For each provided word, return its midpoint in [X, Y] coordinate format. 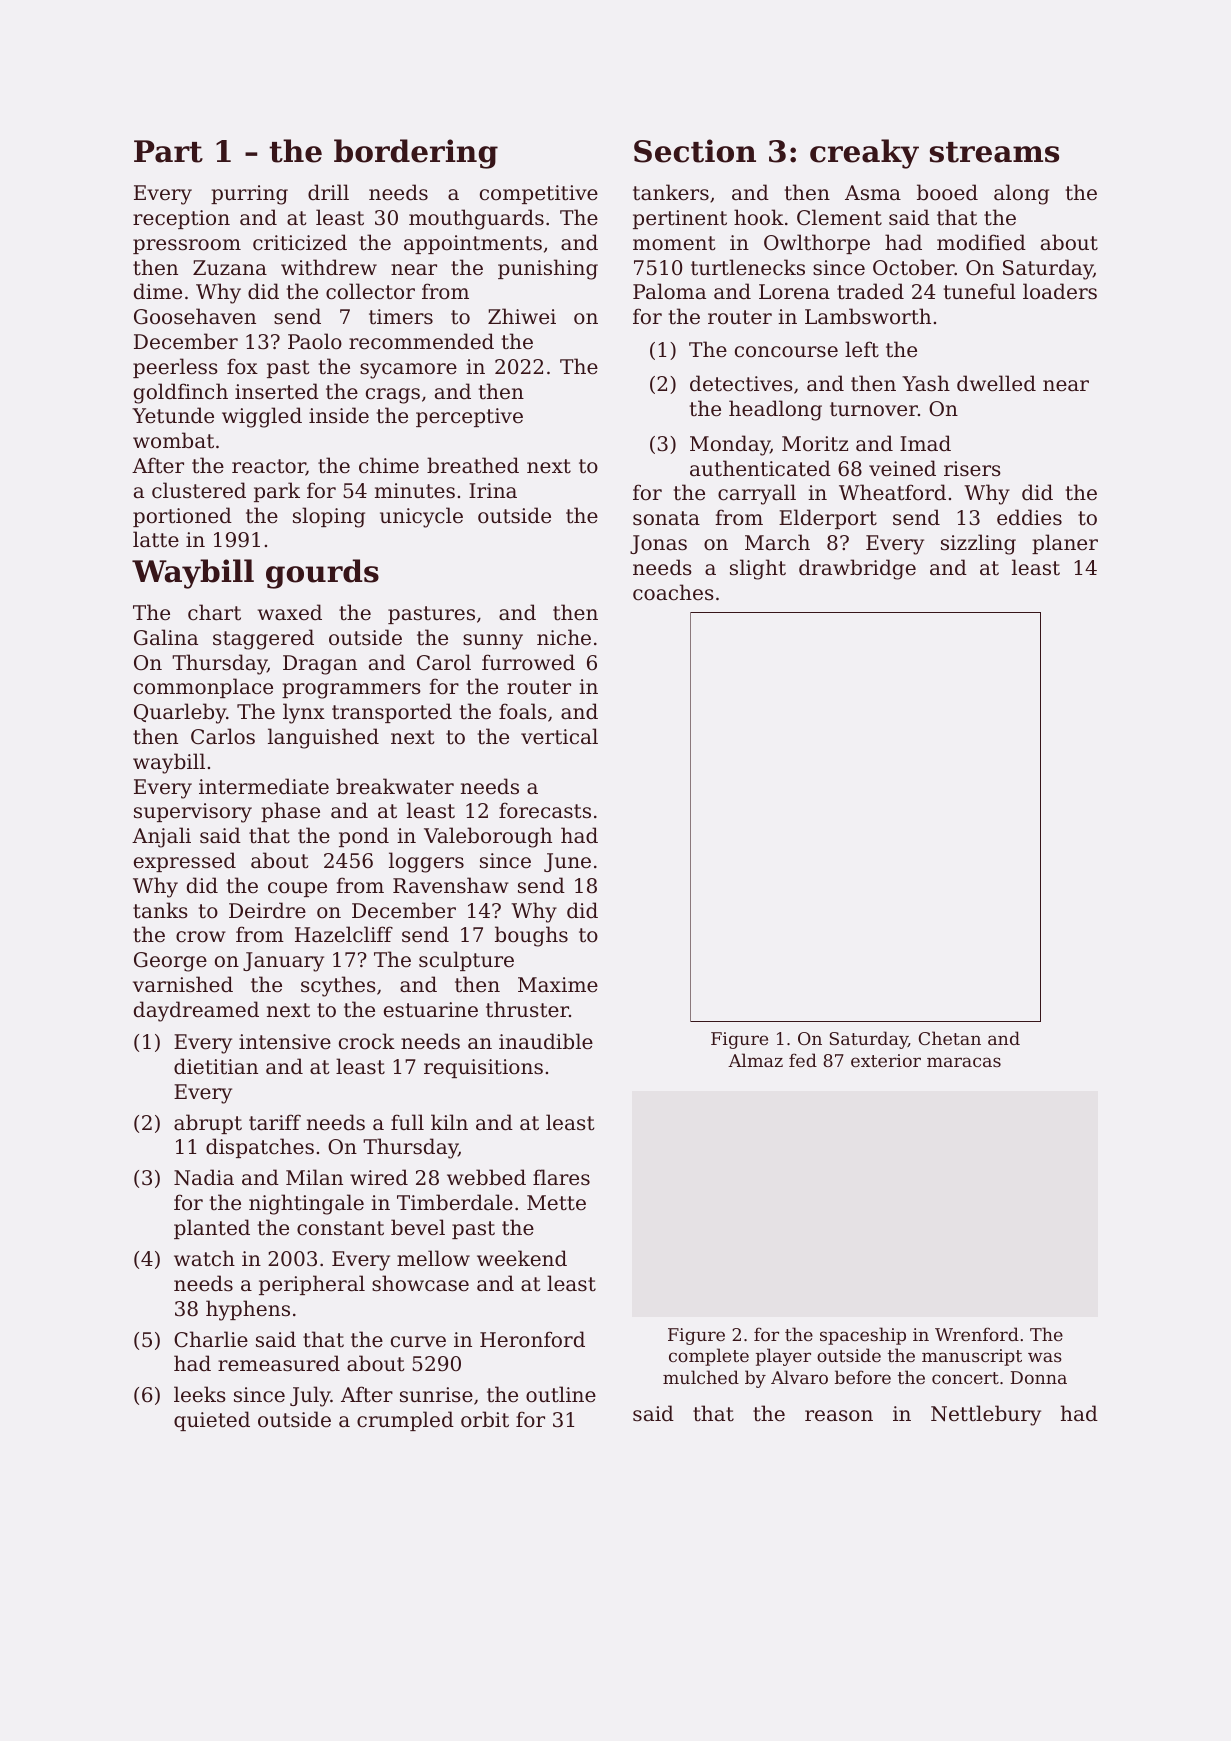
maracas [964, 1062]
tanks [160, 910]
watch [204, 1258]
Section [695, 151]
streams [994, 152]
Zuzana [230, 267]
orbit [485, 1419]
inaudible [546, 1041]
